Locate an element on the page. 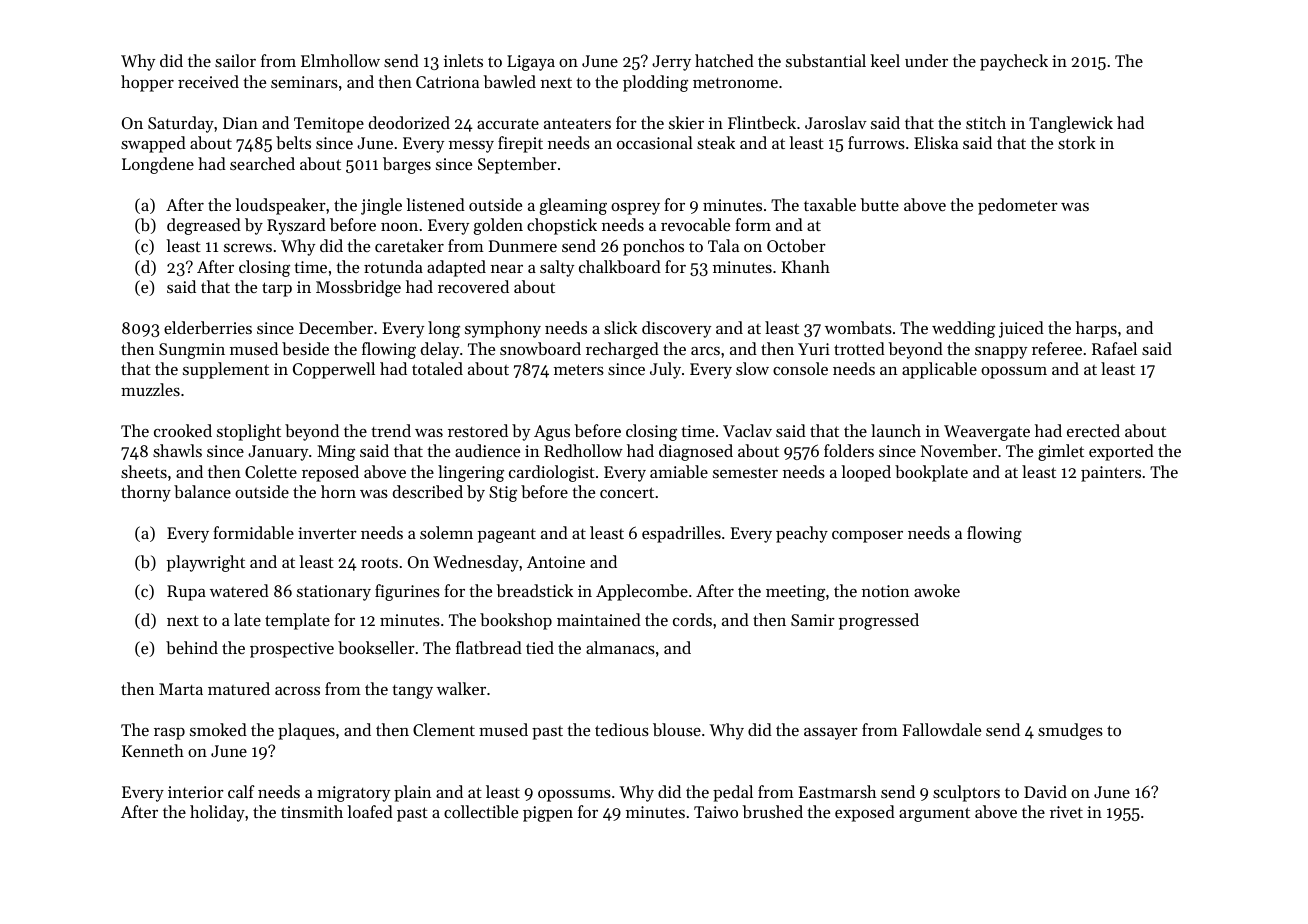 The width and height of the image is (1308, 924). belts is located at coordinates (293, 142).
